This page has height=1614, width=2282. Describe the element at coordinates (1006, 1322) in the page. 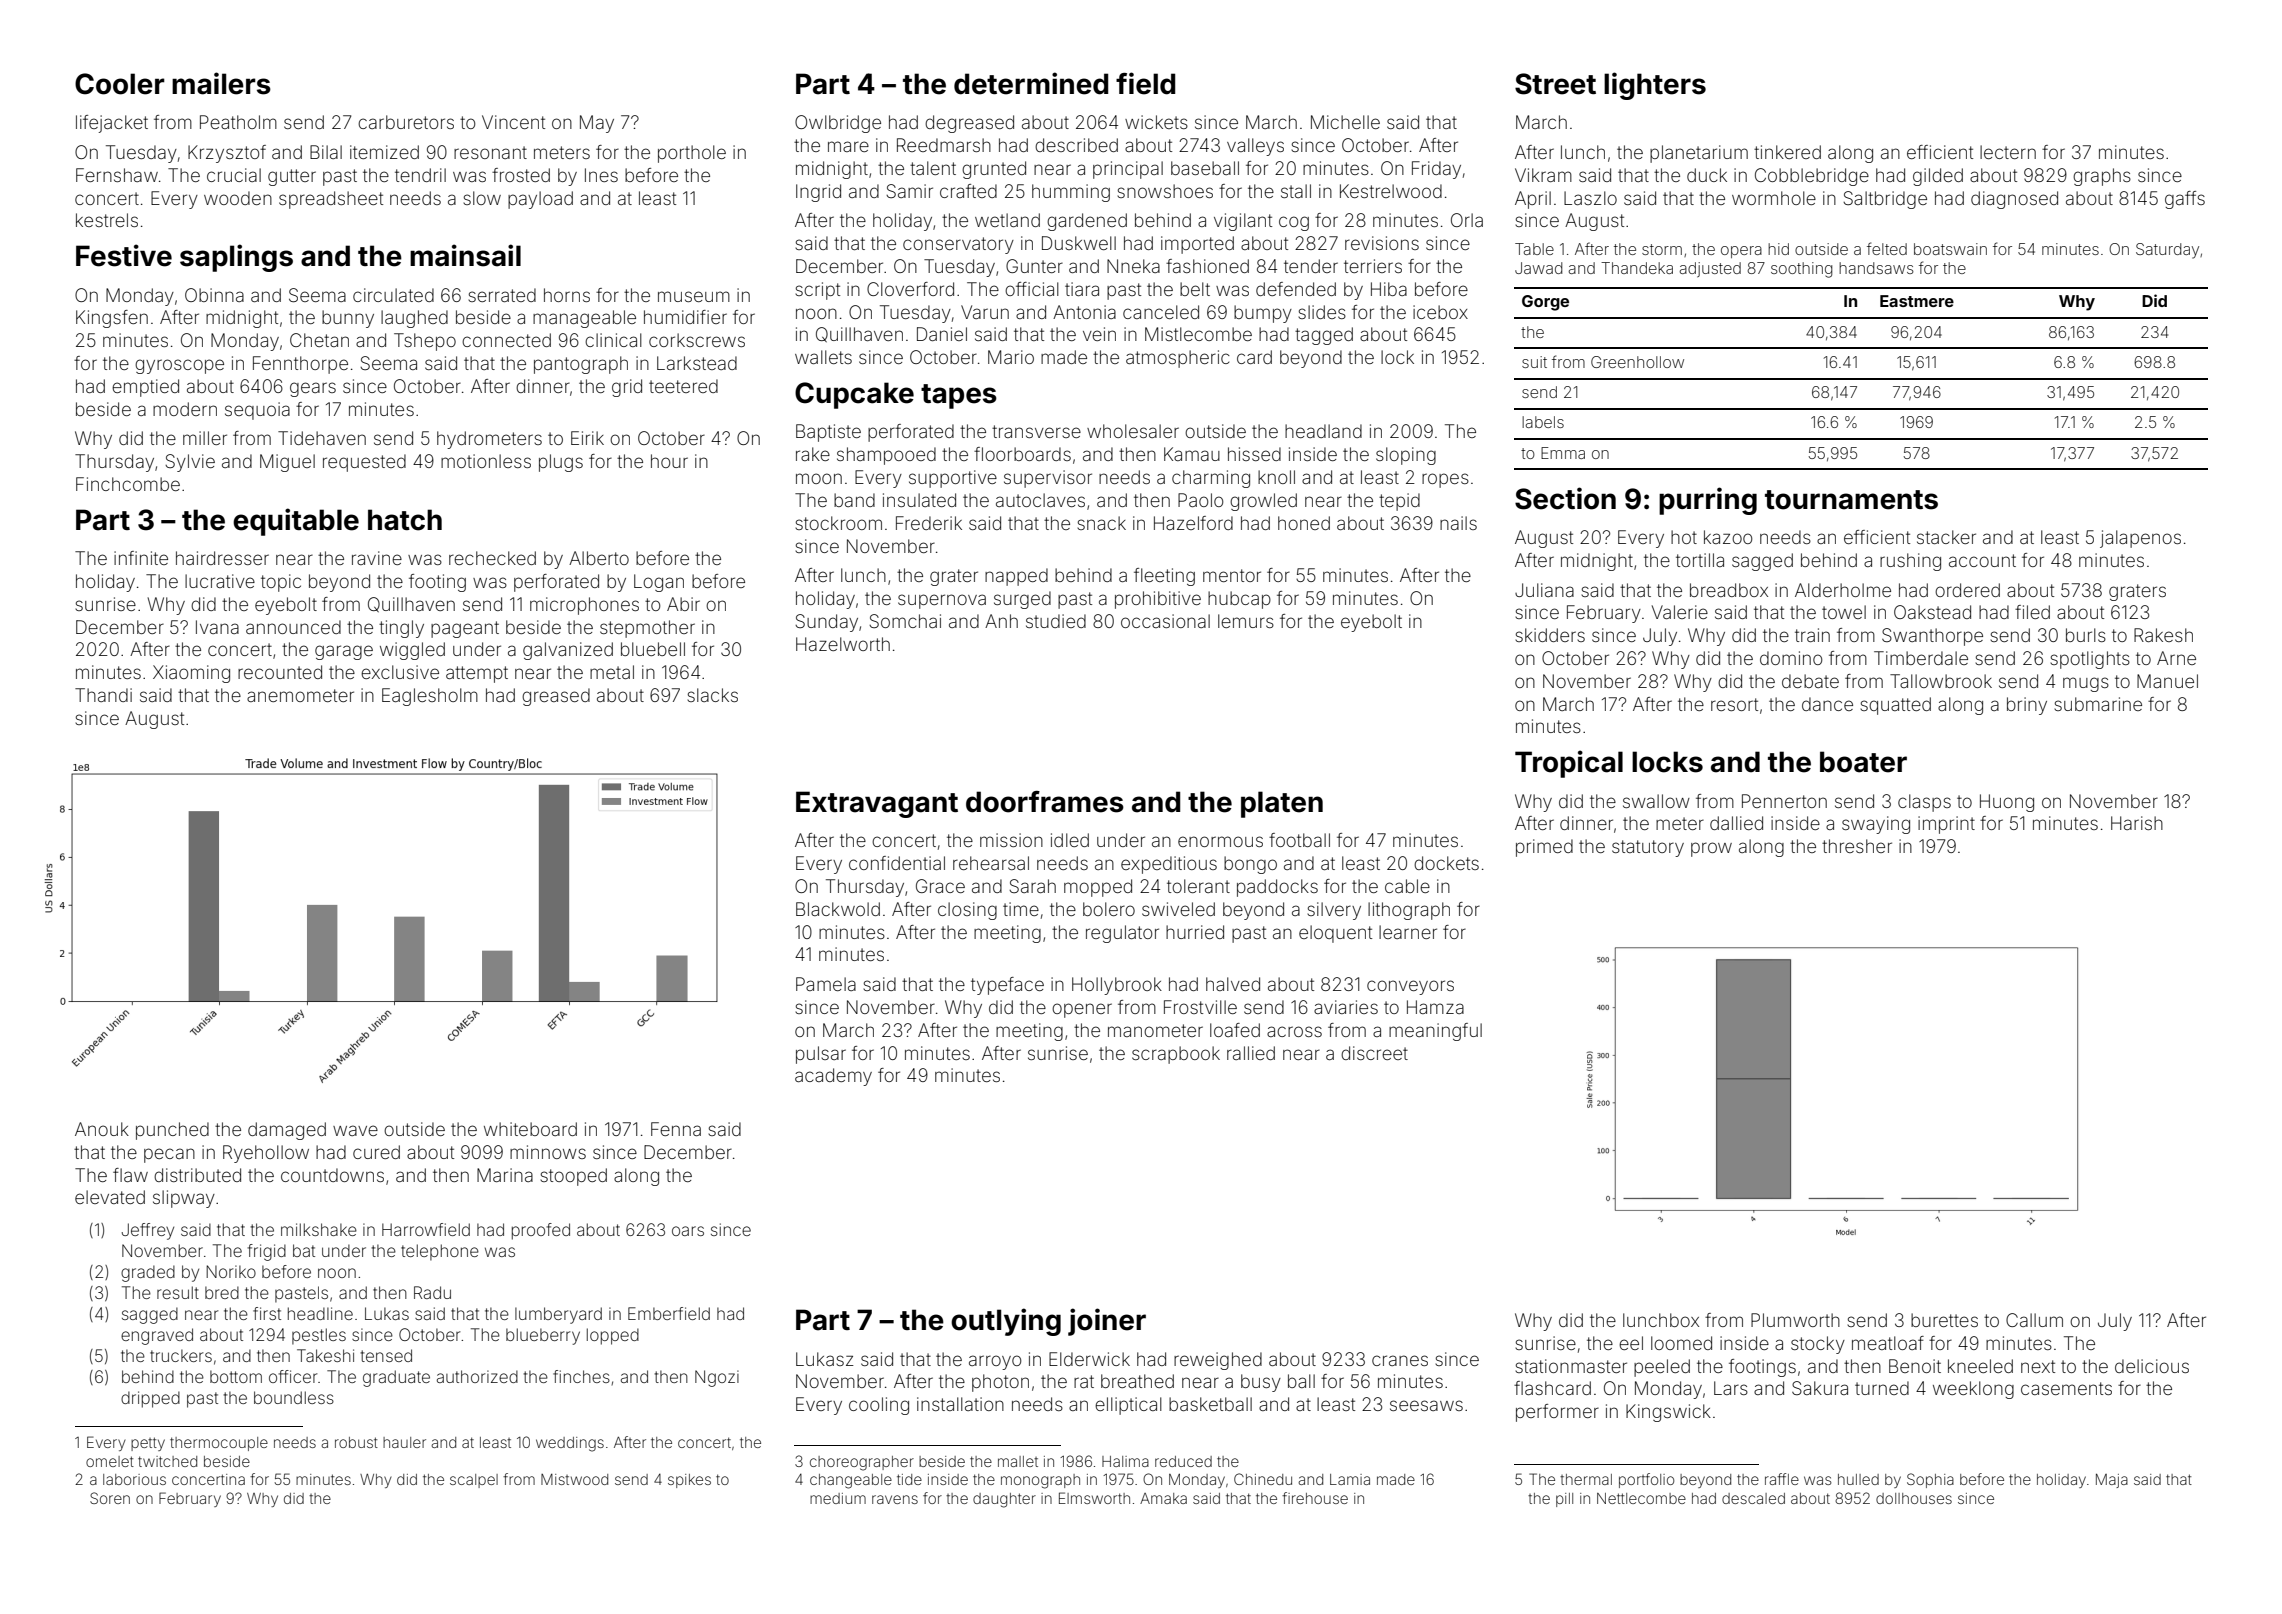

I see `outlying` at that location.
